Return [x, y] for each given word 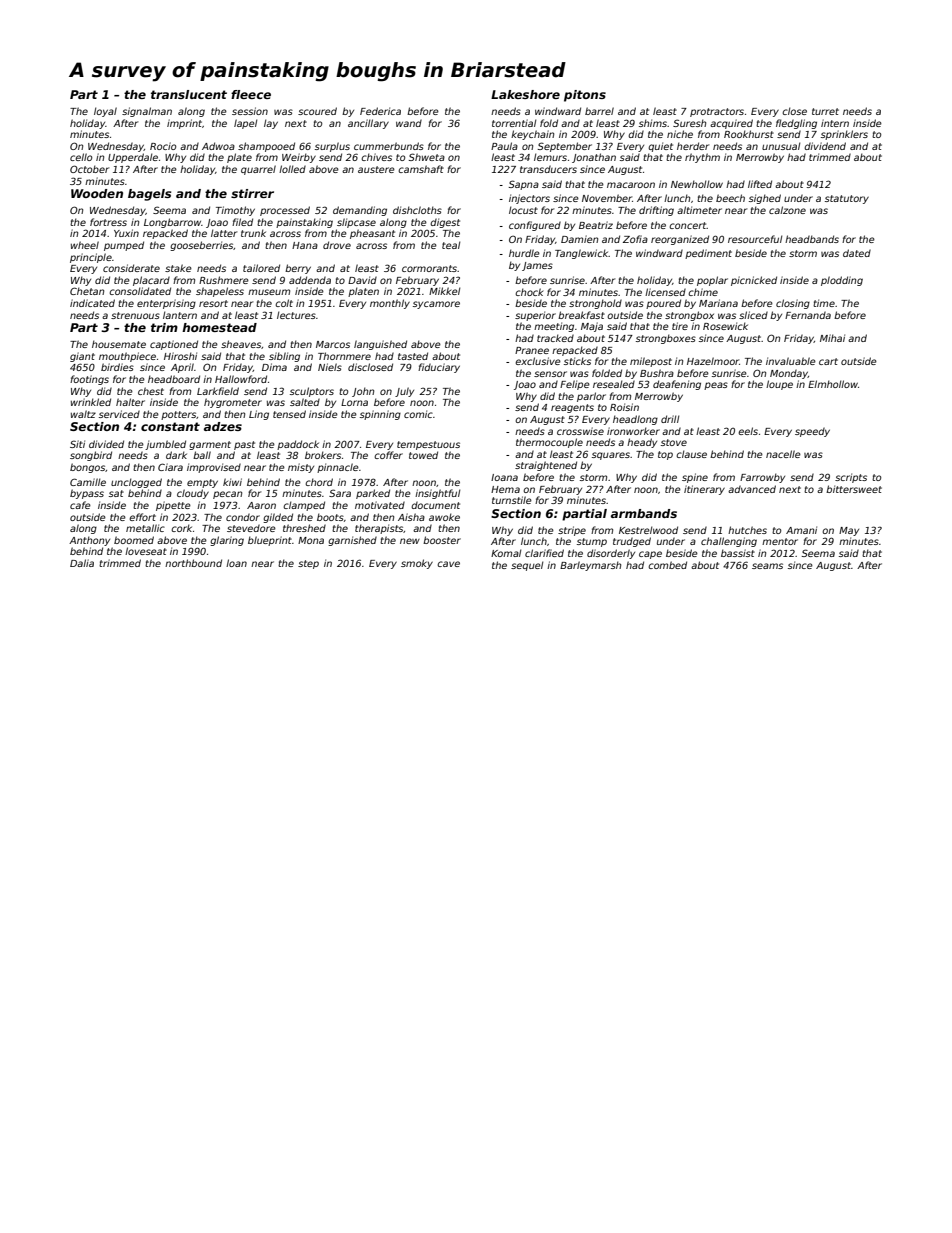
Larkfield [218, 391]
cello [81, 157]
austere [376, 169]
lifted [760, 184]
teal [451, 245]
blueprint [270, 541]
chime [703, 292]
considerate [131, 268]
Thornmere [344, 356]
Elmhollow [833, 384]
